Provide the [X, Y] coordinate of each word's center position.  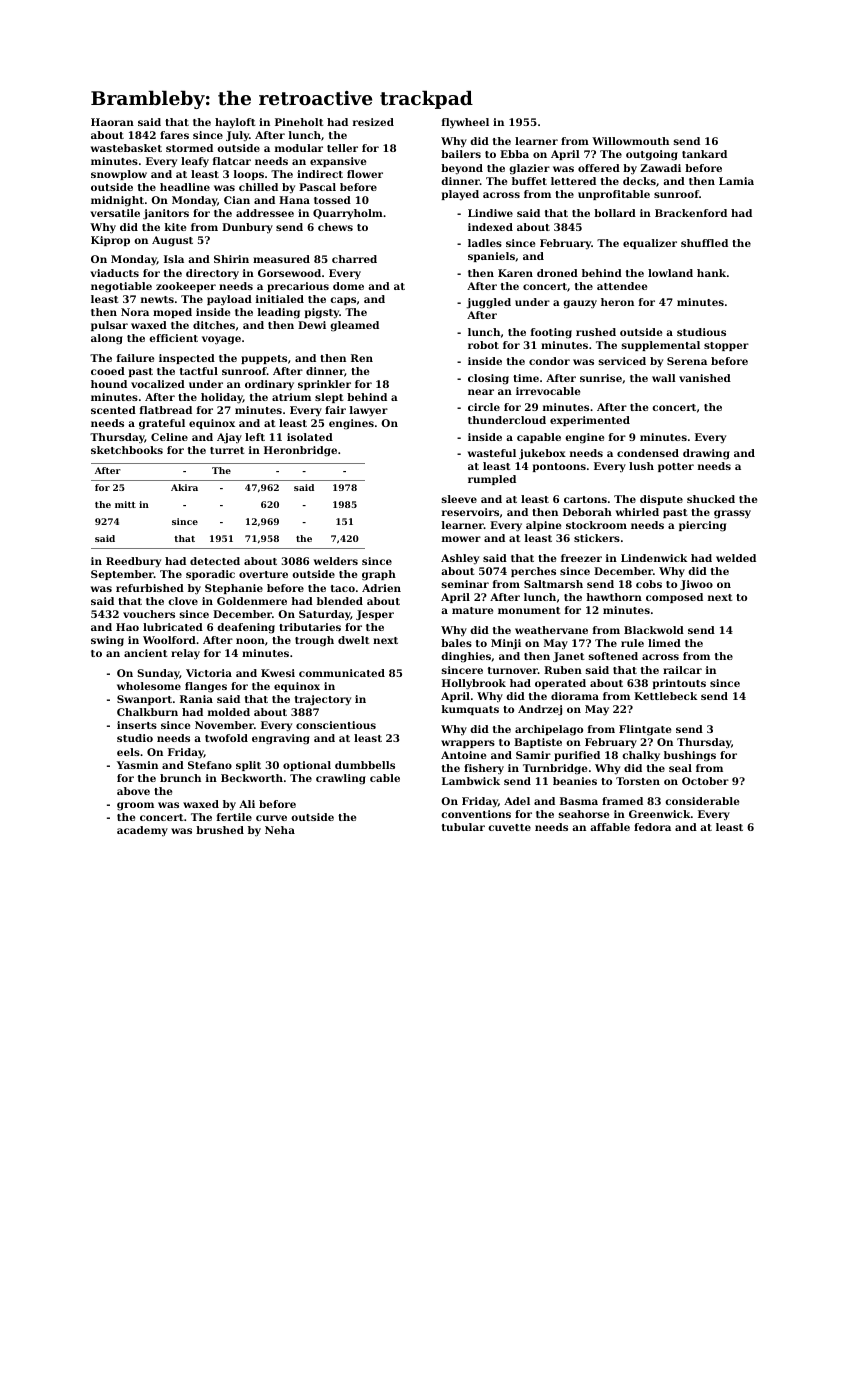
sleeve [459, 499]
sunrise [601, 378]
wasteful [492, 453]
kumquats [470, 710]
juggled [488, 303]
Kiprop [110, 241]
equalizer [650, 244]
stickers [597, 538]
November [224, 725]
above [133, 791]
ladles [485, 243]
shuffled [704, 243]
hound [109, 384]
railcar [682, 670]
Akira [184, 487]
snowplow [119, 175]
